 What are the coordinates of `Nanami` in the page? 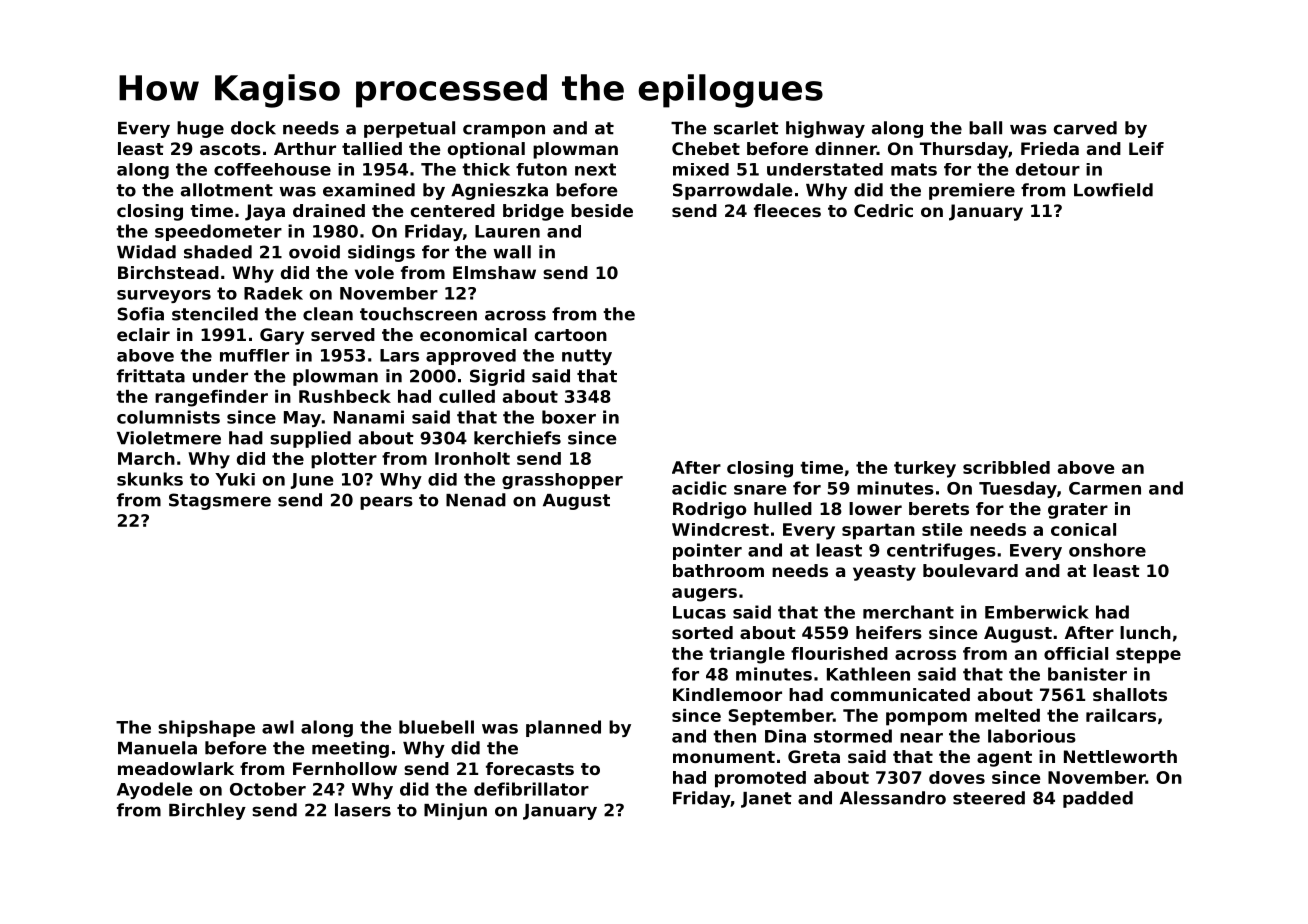 It's located at (369, 417).
